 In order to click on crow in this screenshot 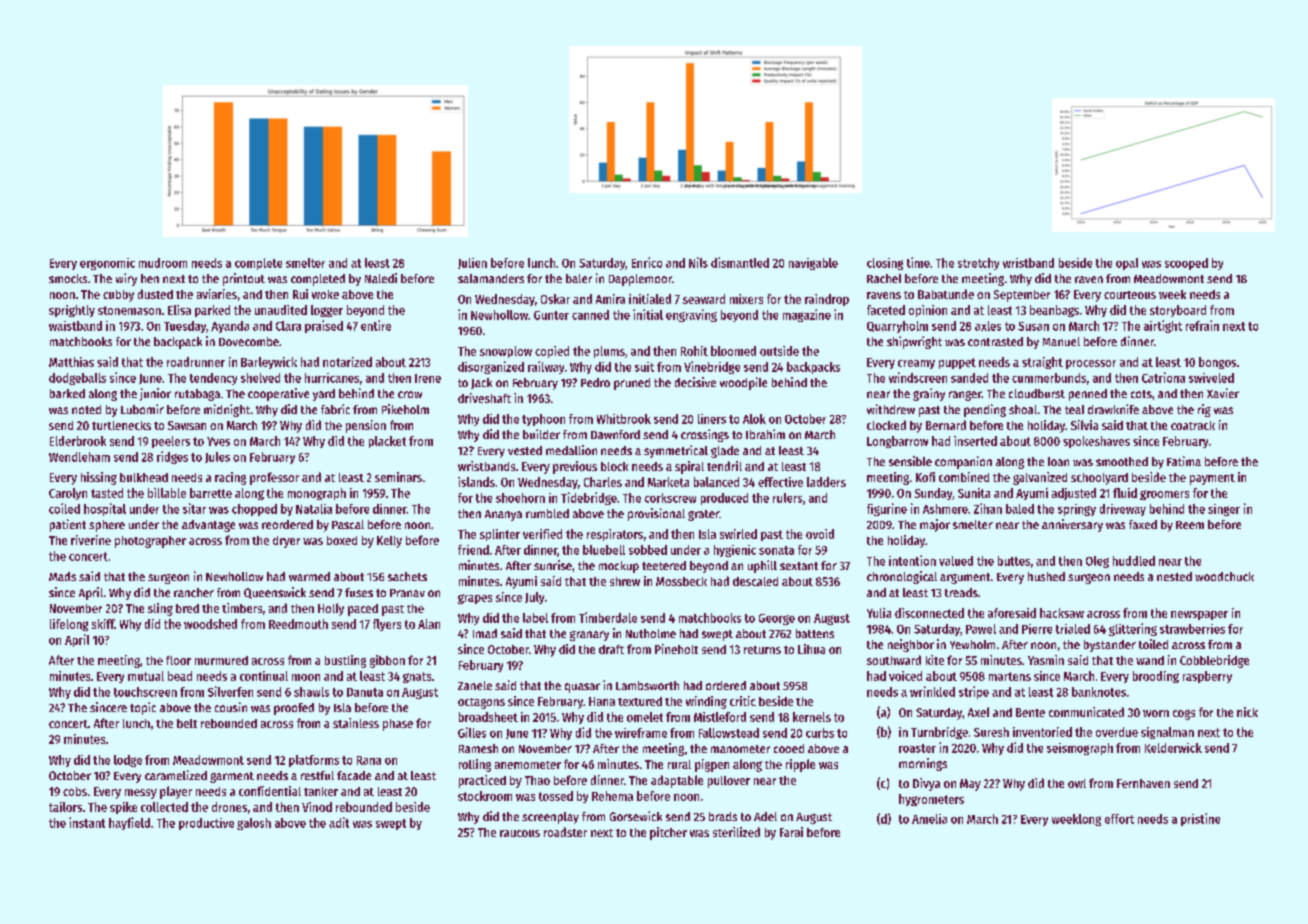, I will do `click(410, 394)`.
